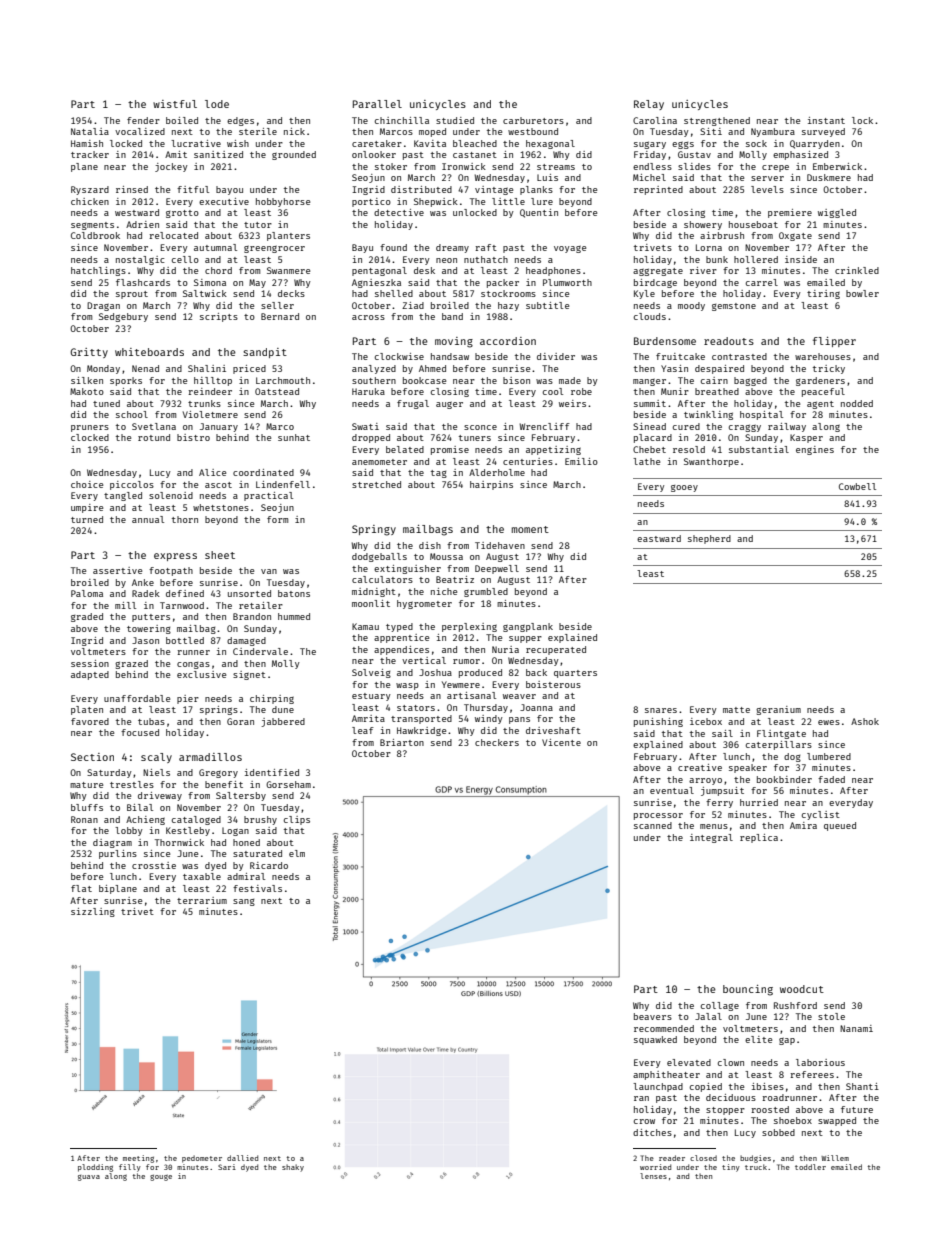 The height and width of the screenshot is (1233, 952). Describe the element at coordinates (297, 853) in the screenshot. I see `elm` at that location.
